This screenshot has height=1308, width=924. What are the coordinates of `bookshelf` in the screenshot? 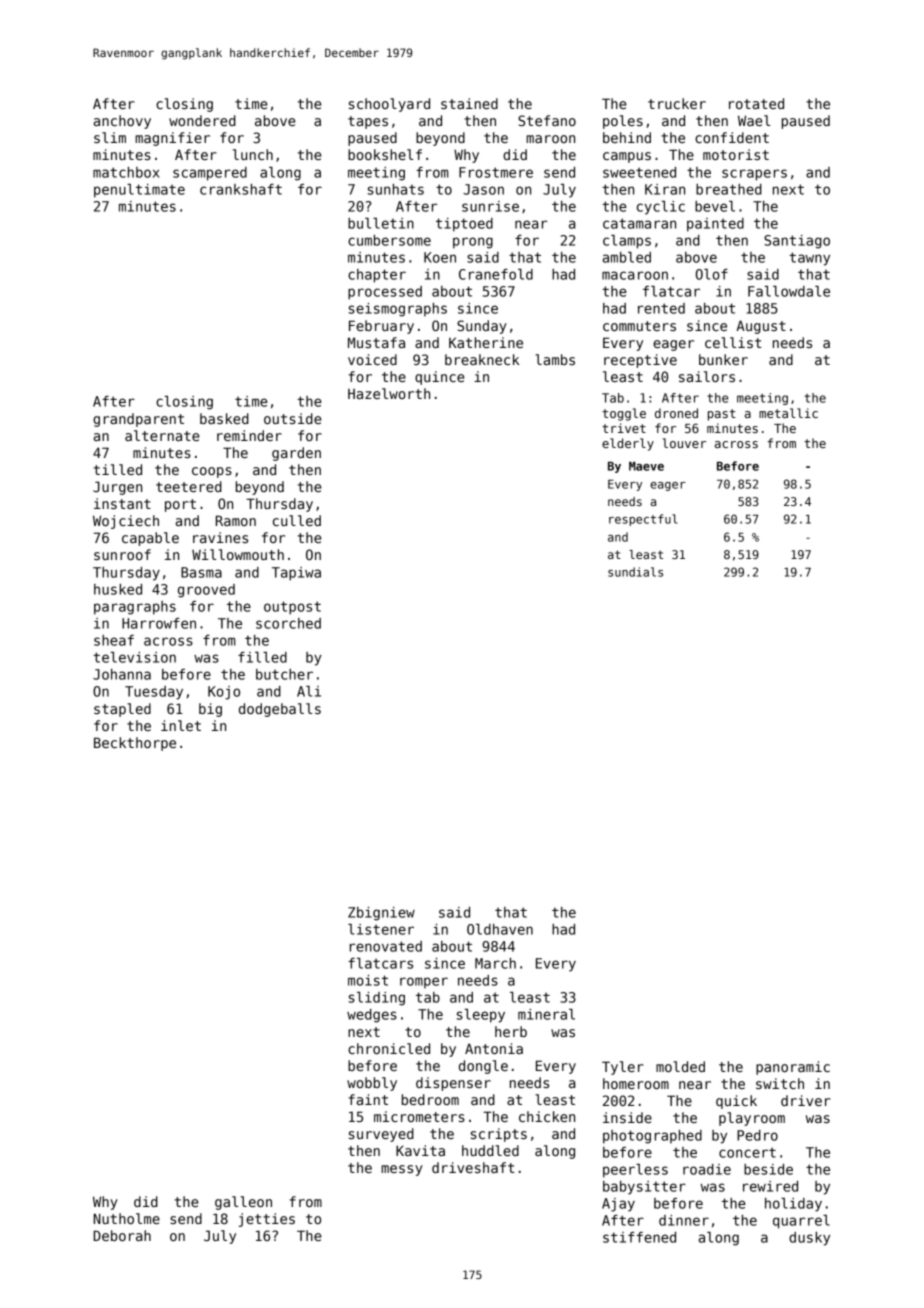 It's located at (385, 154).
